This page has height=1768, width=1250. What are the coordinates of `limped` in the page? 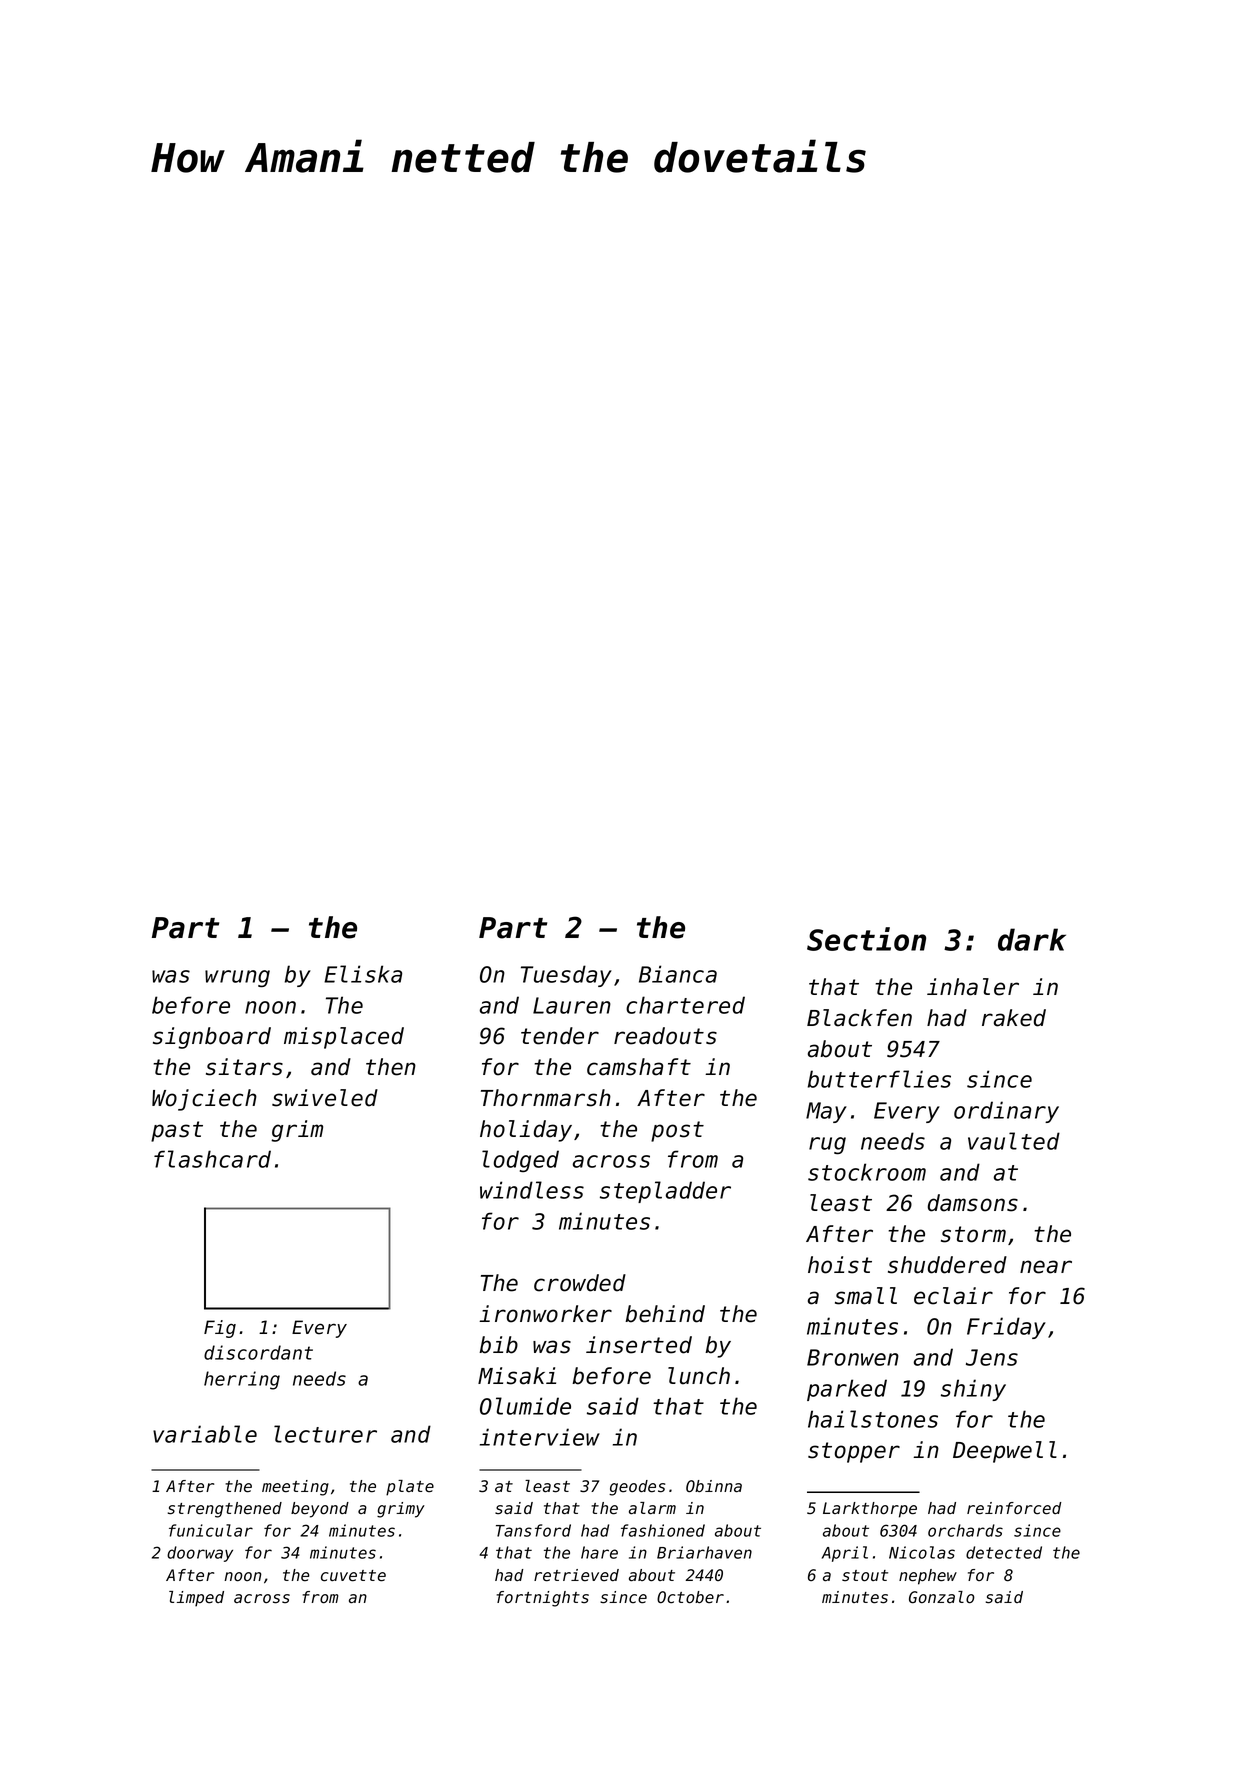 It's located at (196, 1599).
